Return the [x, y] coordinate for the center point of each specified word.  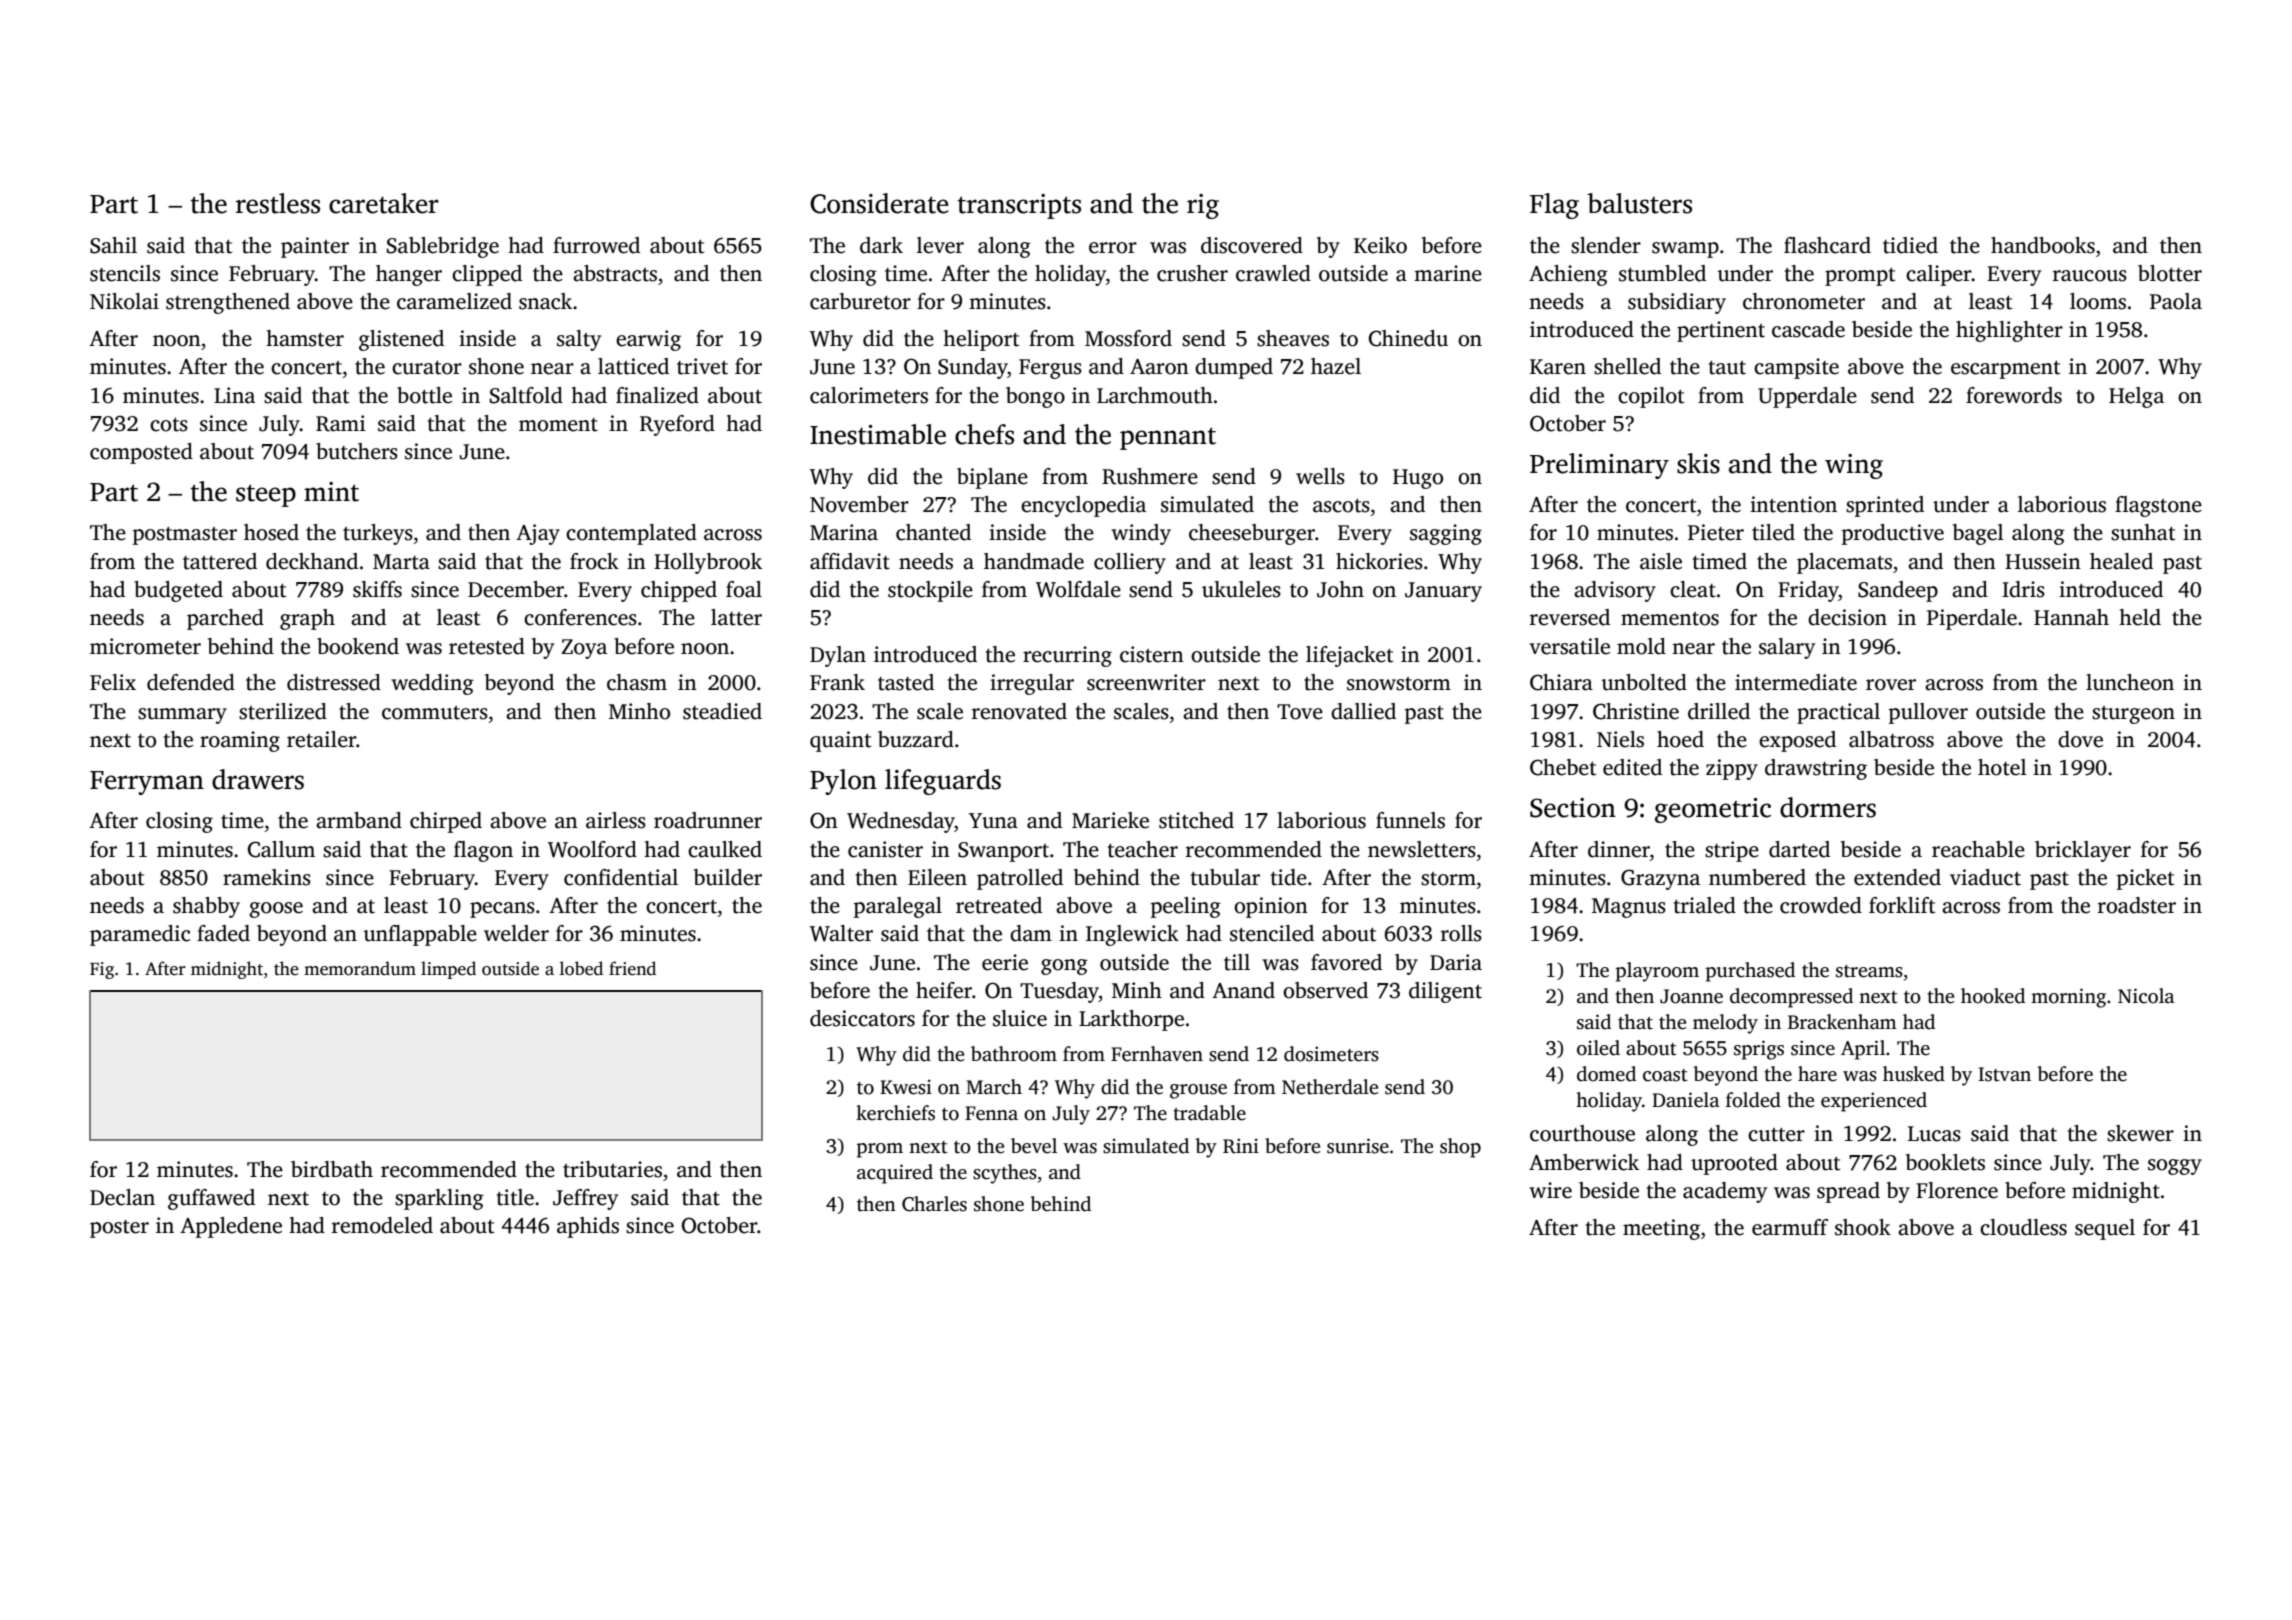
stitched [1196, 820]
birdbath [332, 1169]
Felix [113, 682]
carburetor [860, 301]
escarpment [2005, 370]
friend [632, 968]
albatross [1891, 739]
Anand [1243, 990]
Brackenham [1842, 1022]
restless [278, 203]
